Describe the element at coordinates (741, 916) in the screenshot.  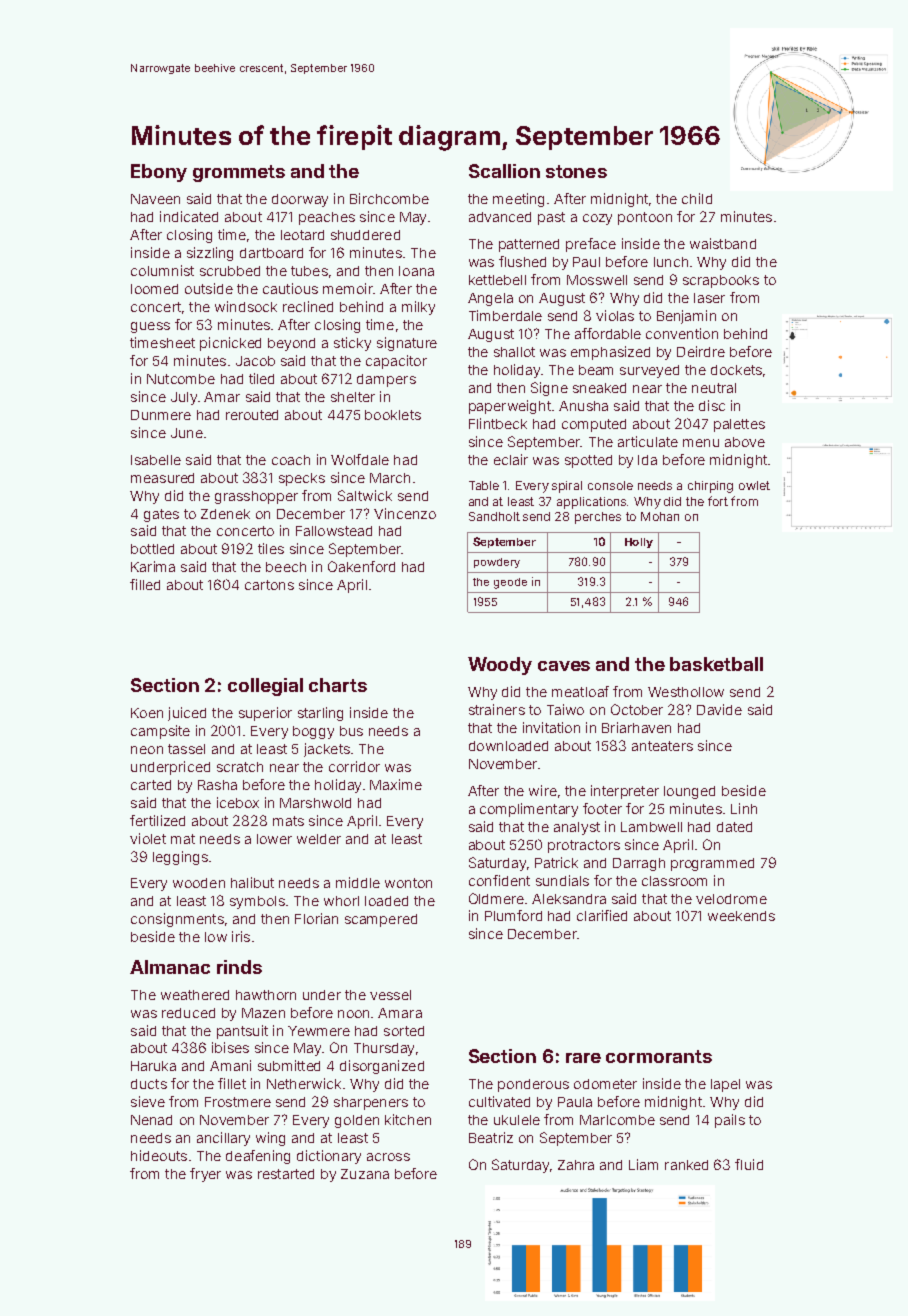
I see `weekends` at that location.
